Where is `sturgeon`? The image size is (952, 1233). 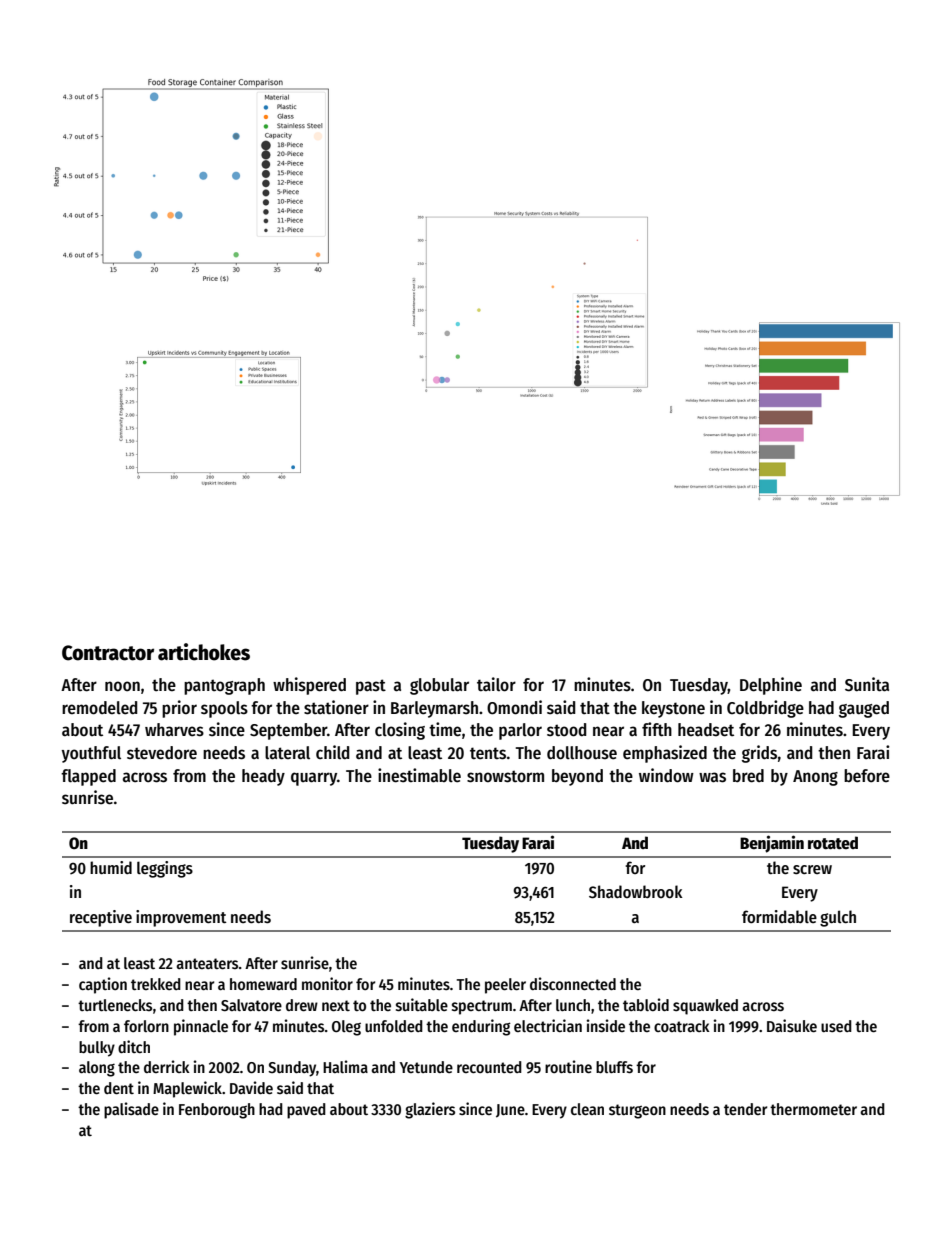 sturgeon is located at coordinates (637, 1111).
